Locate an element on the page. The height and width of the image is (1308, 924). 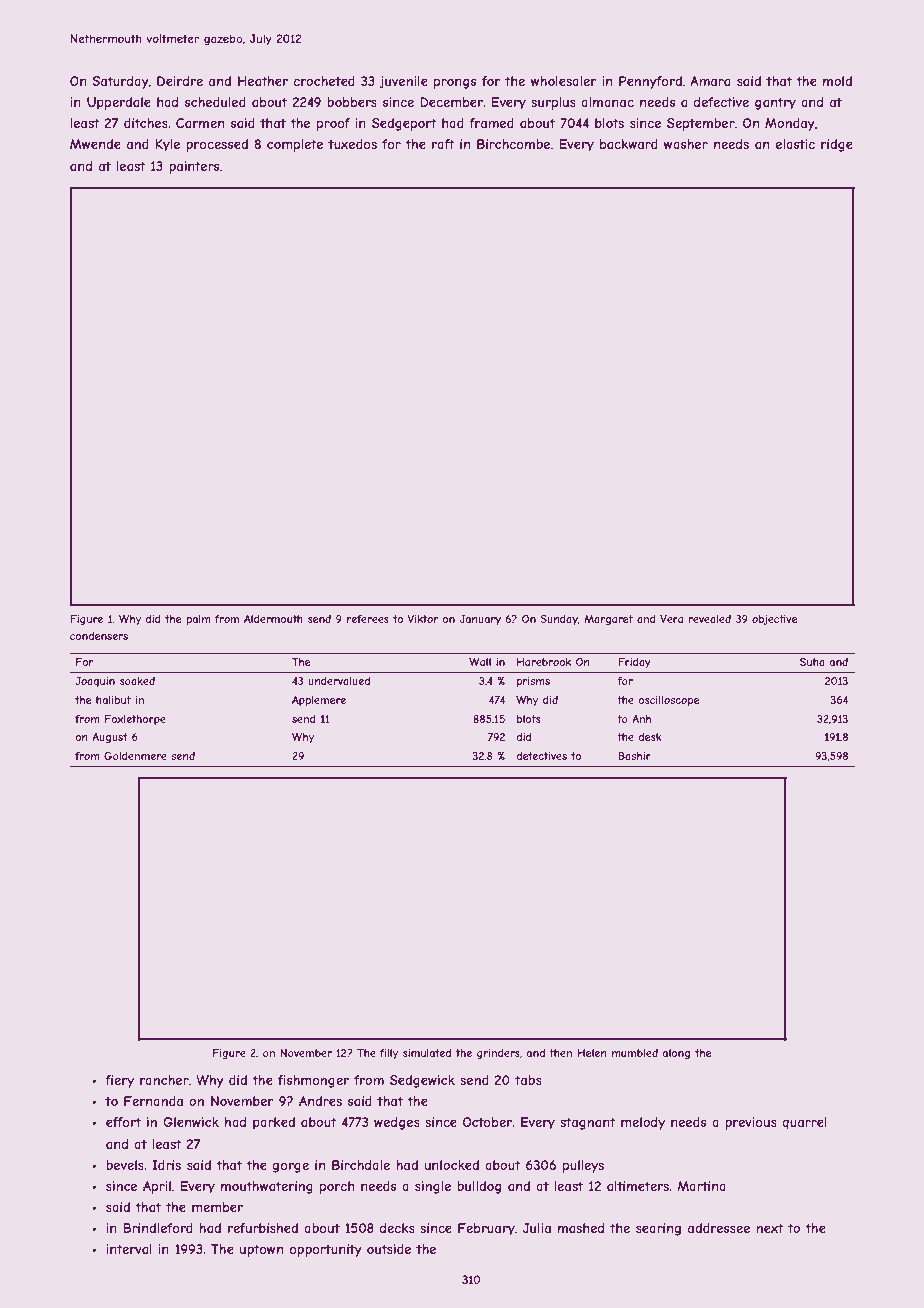
objective is located at coordinates (774, 620).
